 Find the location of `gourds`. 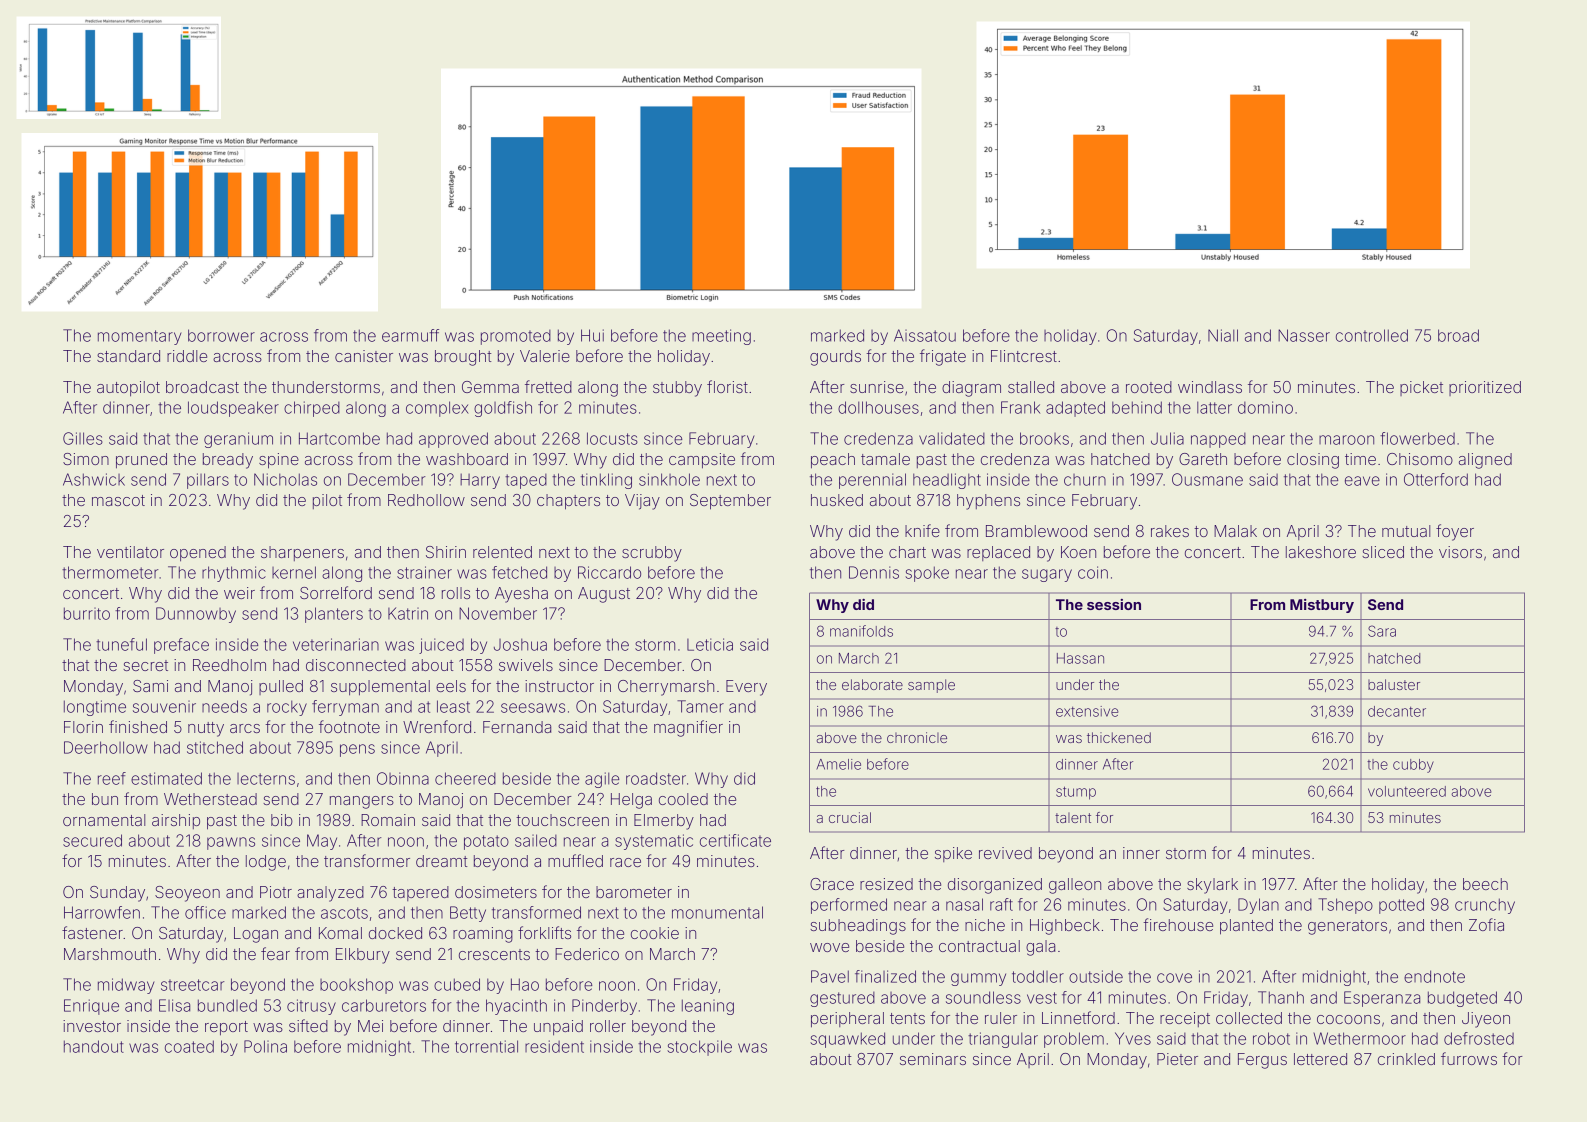

gourds is located at coordinates (835, 358).
